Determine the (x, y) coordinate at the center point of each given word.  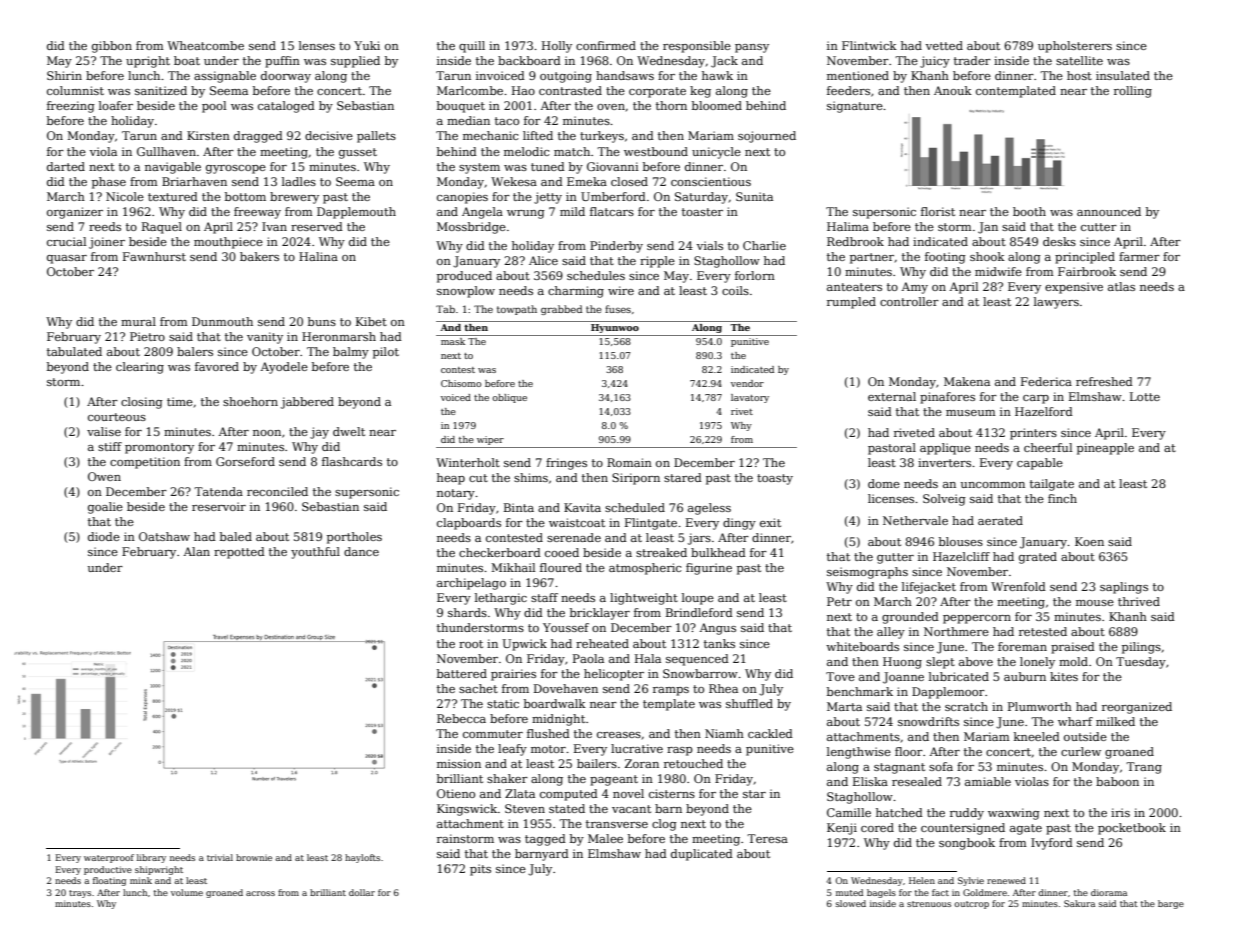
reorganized (1137, 708)
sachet (478, 688)
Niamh (724, 733)
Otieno (456, 793)
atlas (1121, 286)
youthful (315, 553)
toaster (702, 212)
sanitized (161, 90)
